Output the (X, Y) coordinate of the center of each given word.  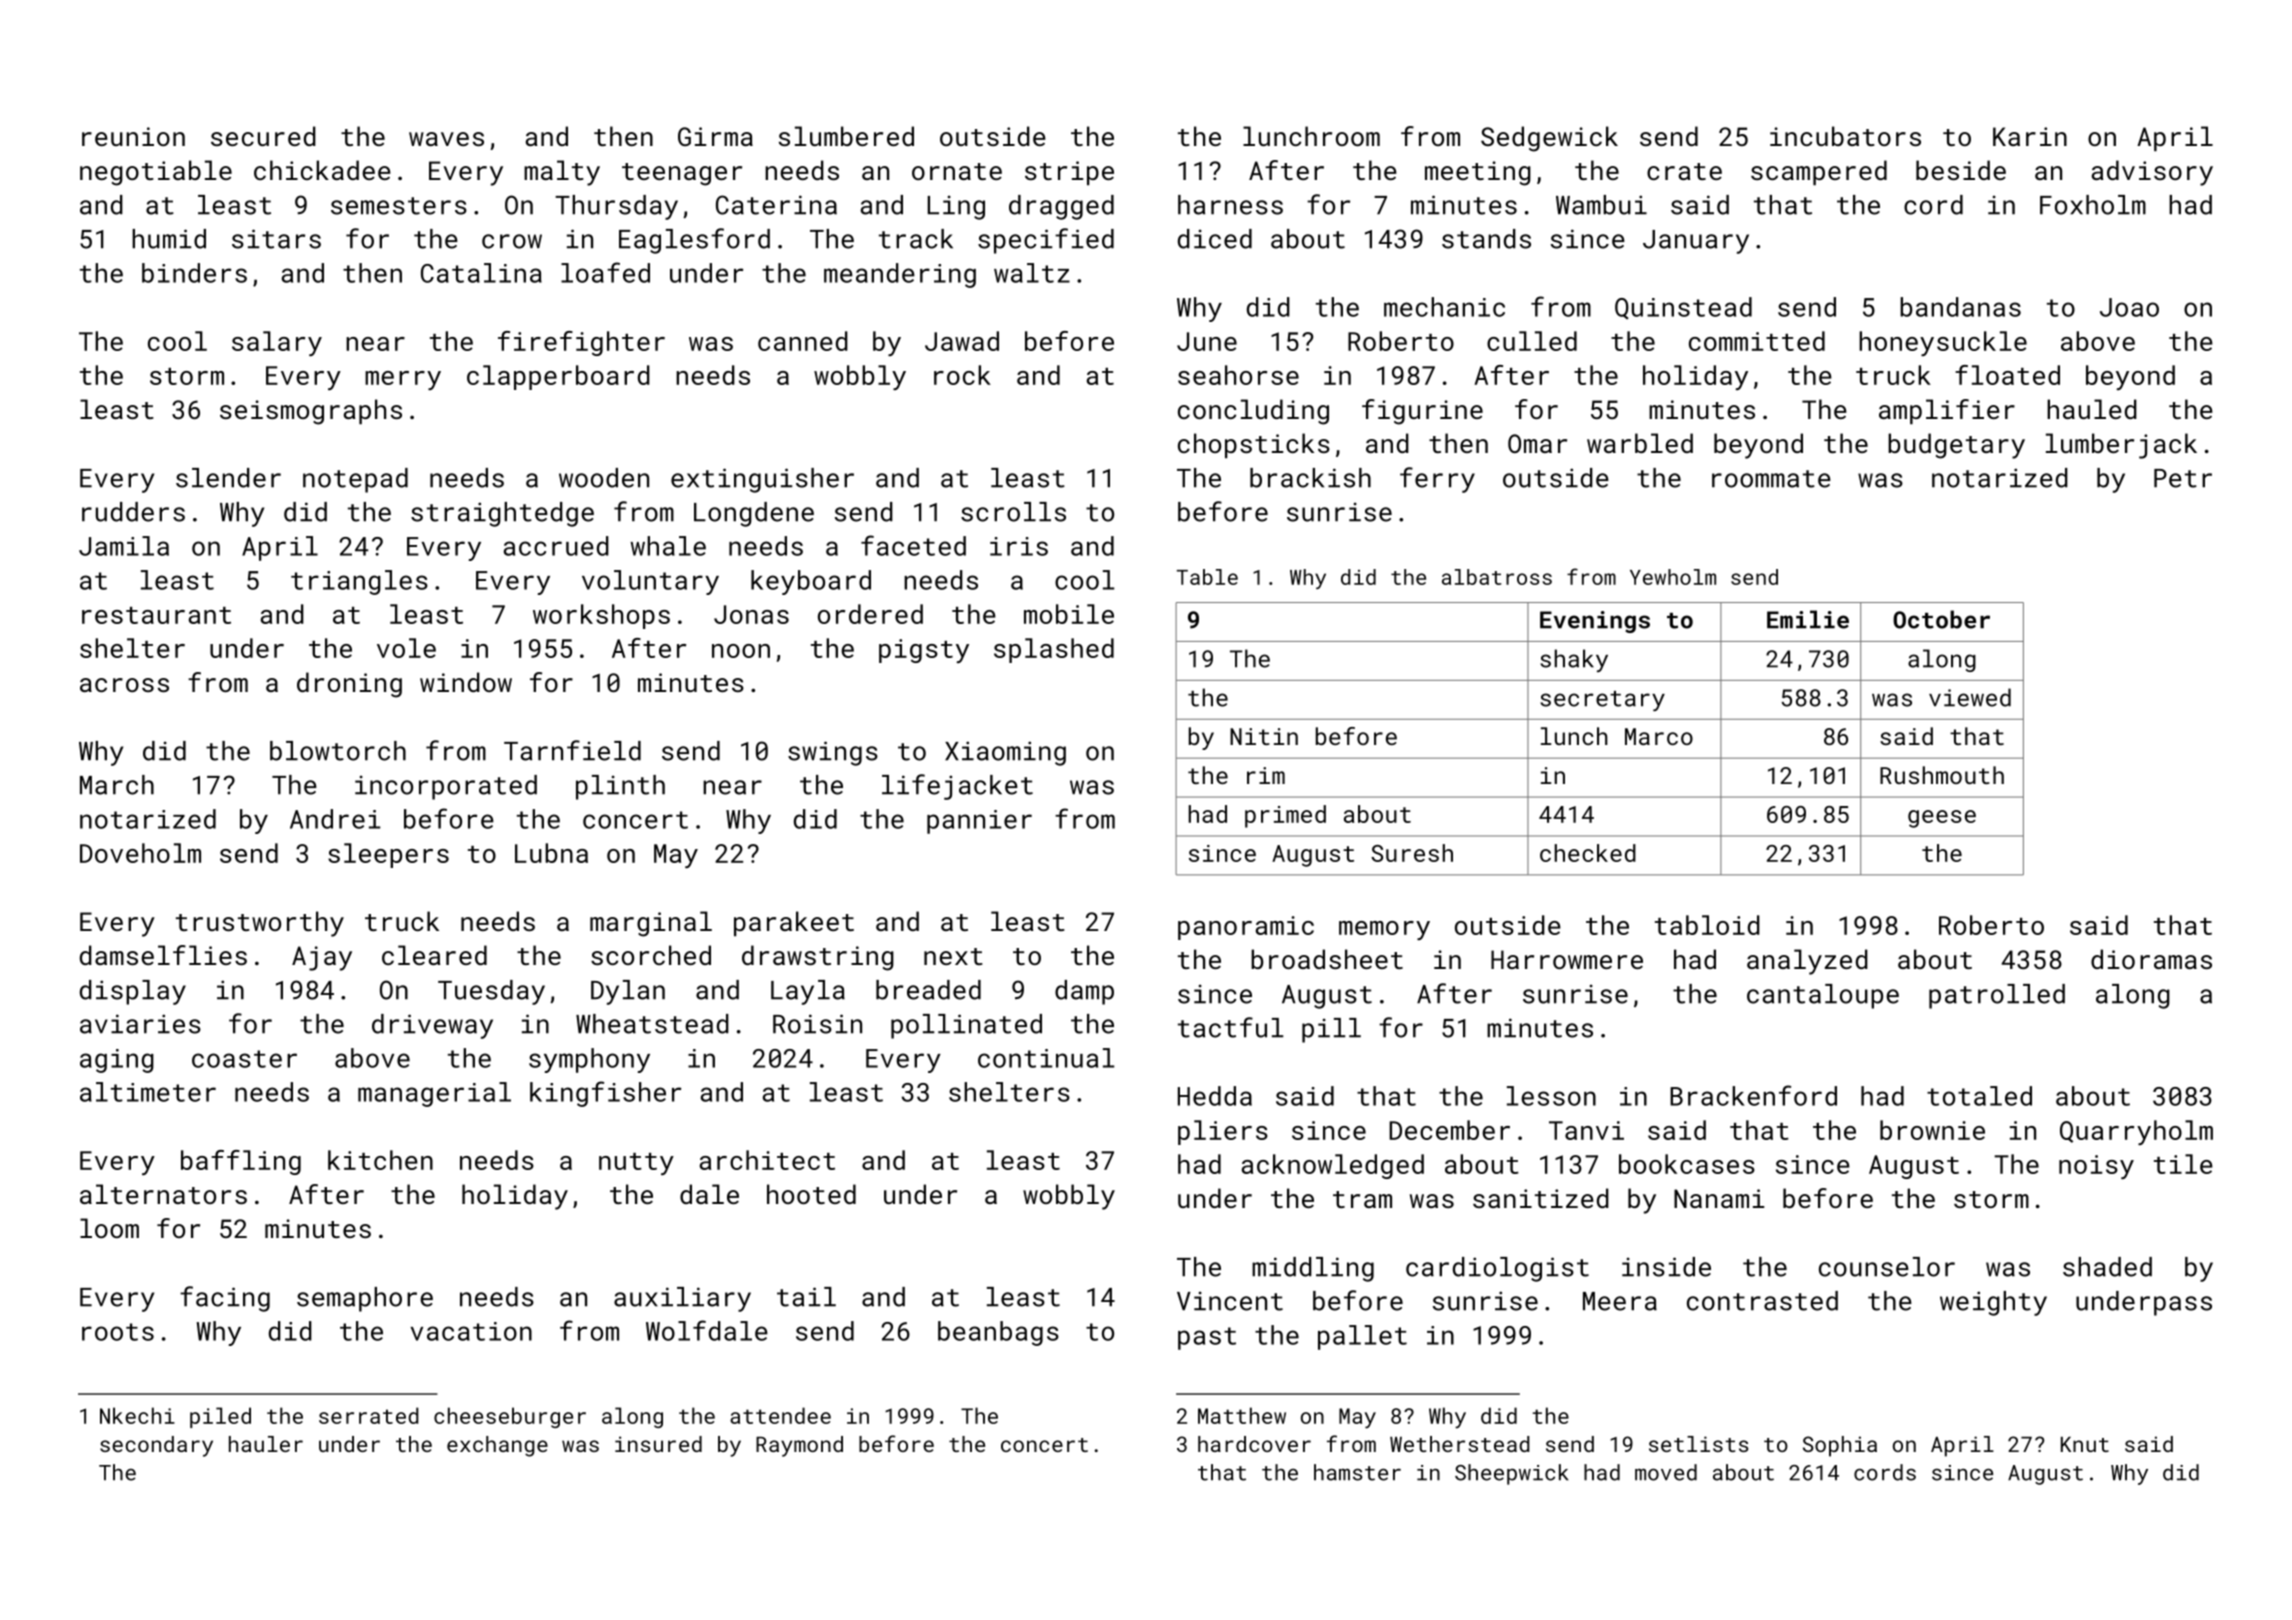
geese (1942, 819)
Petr (2183, 478)
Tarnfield (572, 750)
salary (277, 343)
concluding (1253, 412)
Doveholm (140, 853)
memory (1384, 930)
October (1941, 619)
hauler (266, 1444)
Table (1207, 577)
